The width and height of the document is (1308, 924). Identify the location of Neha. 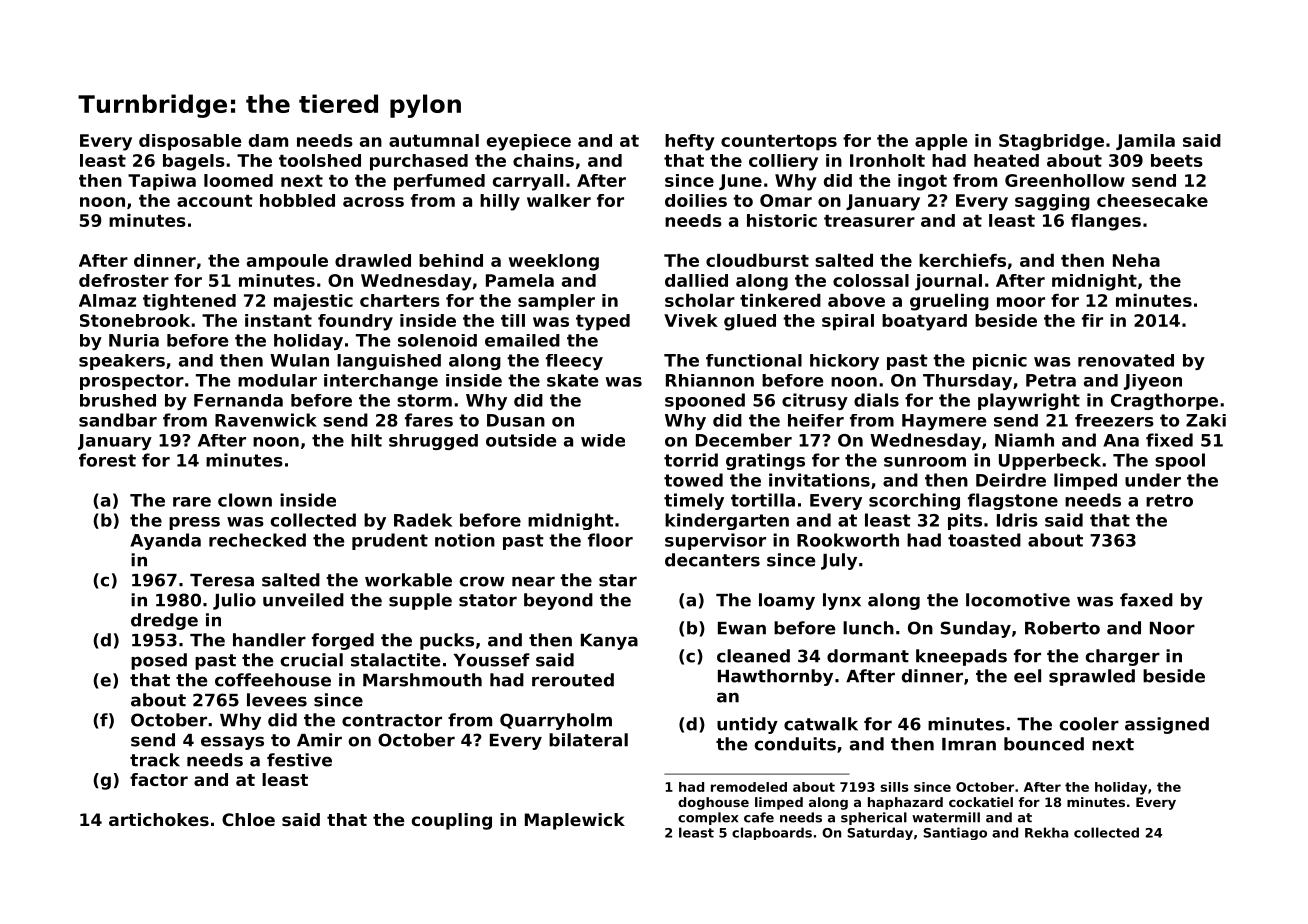
(1136, 260).
